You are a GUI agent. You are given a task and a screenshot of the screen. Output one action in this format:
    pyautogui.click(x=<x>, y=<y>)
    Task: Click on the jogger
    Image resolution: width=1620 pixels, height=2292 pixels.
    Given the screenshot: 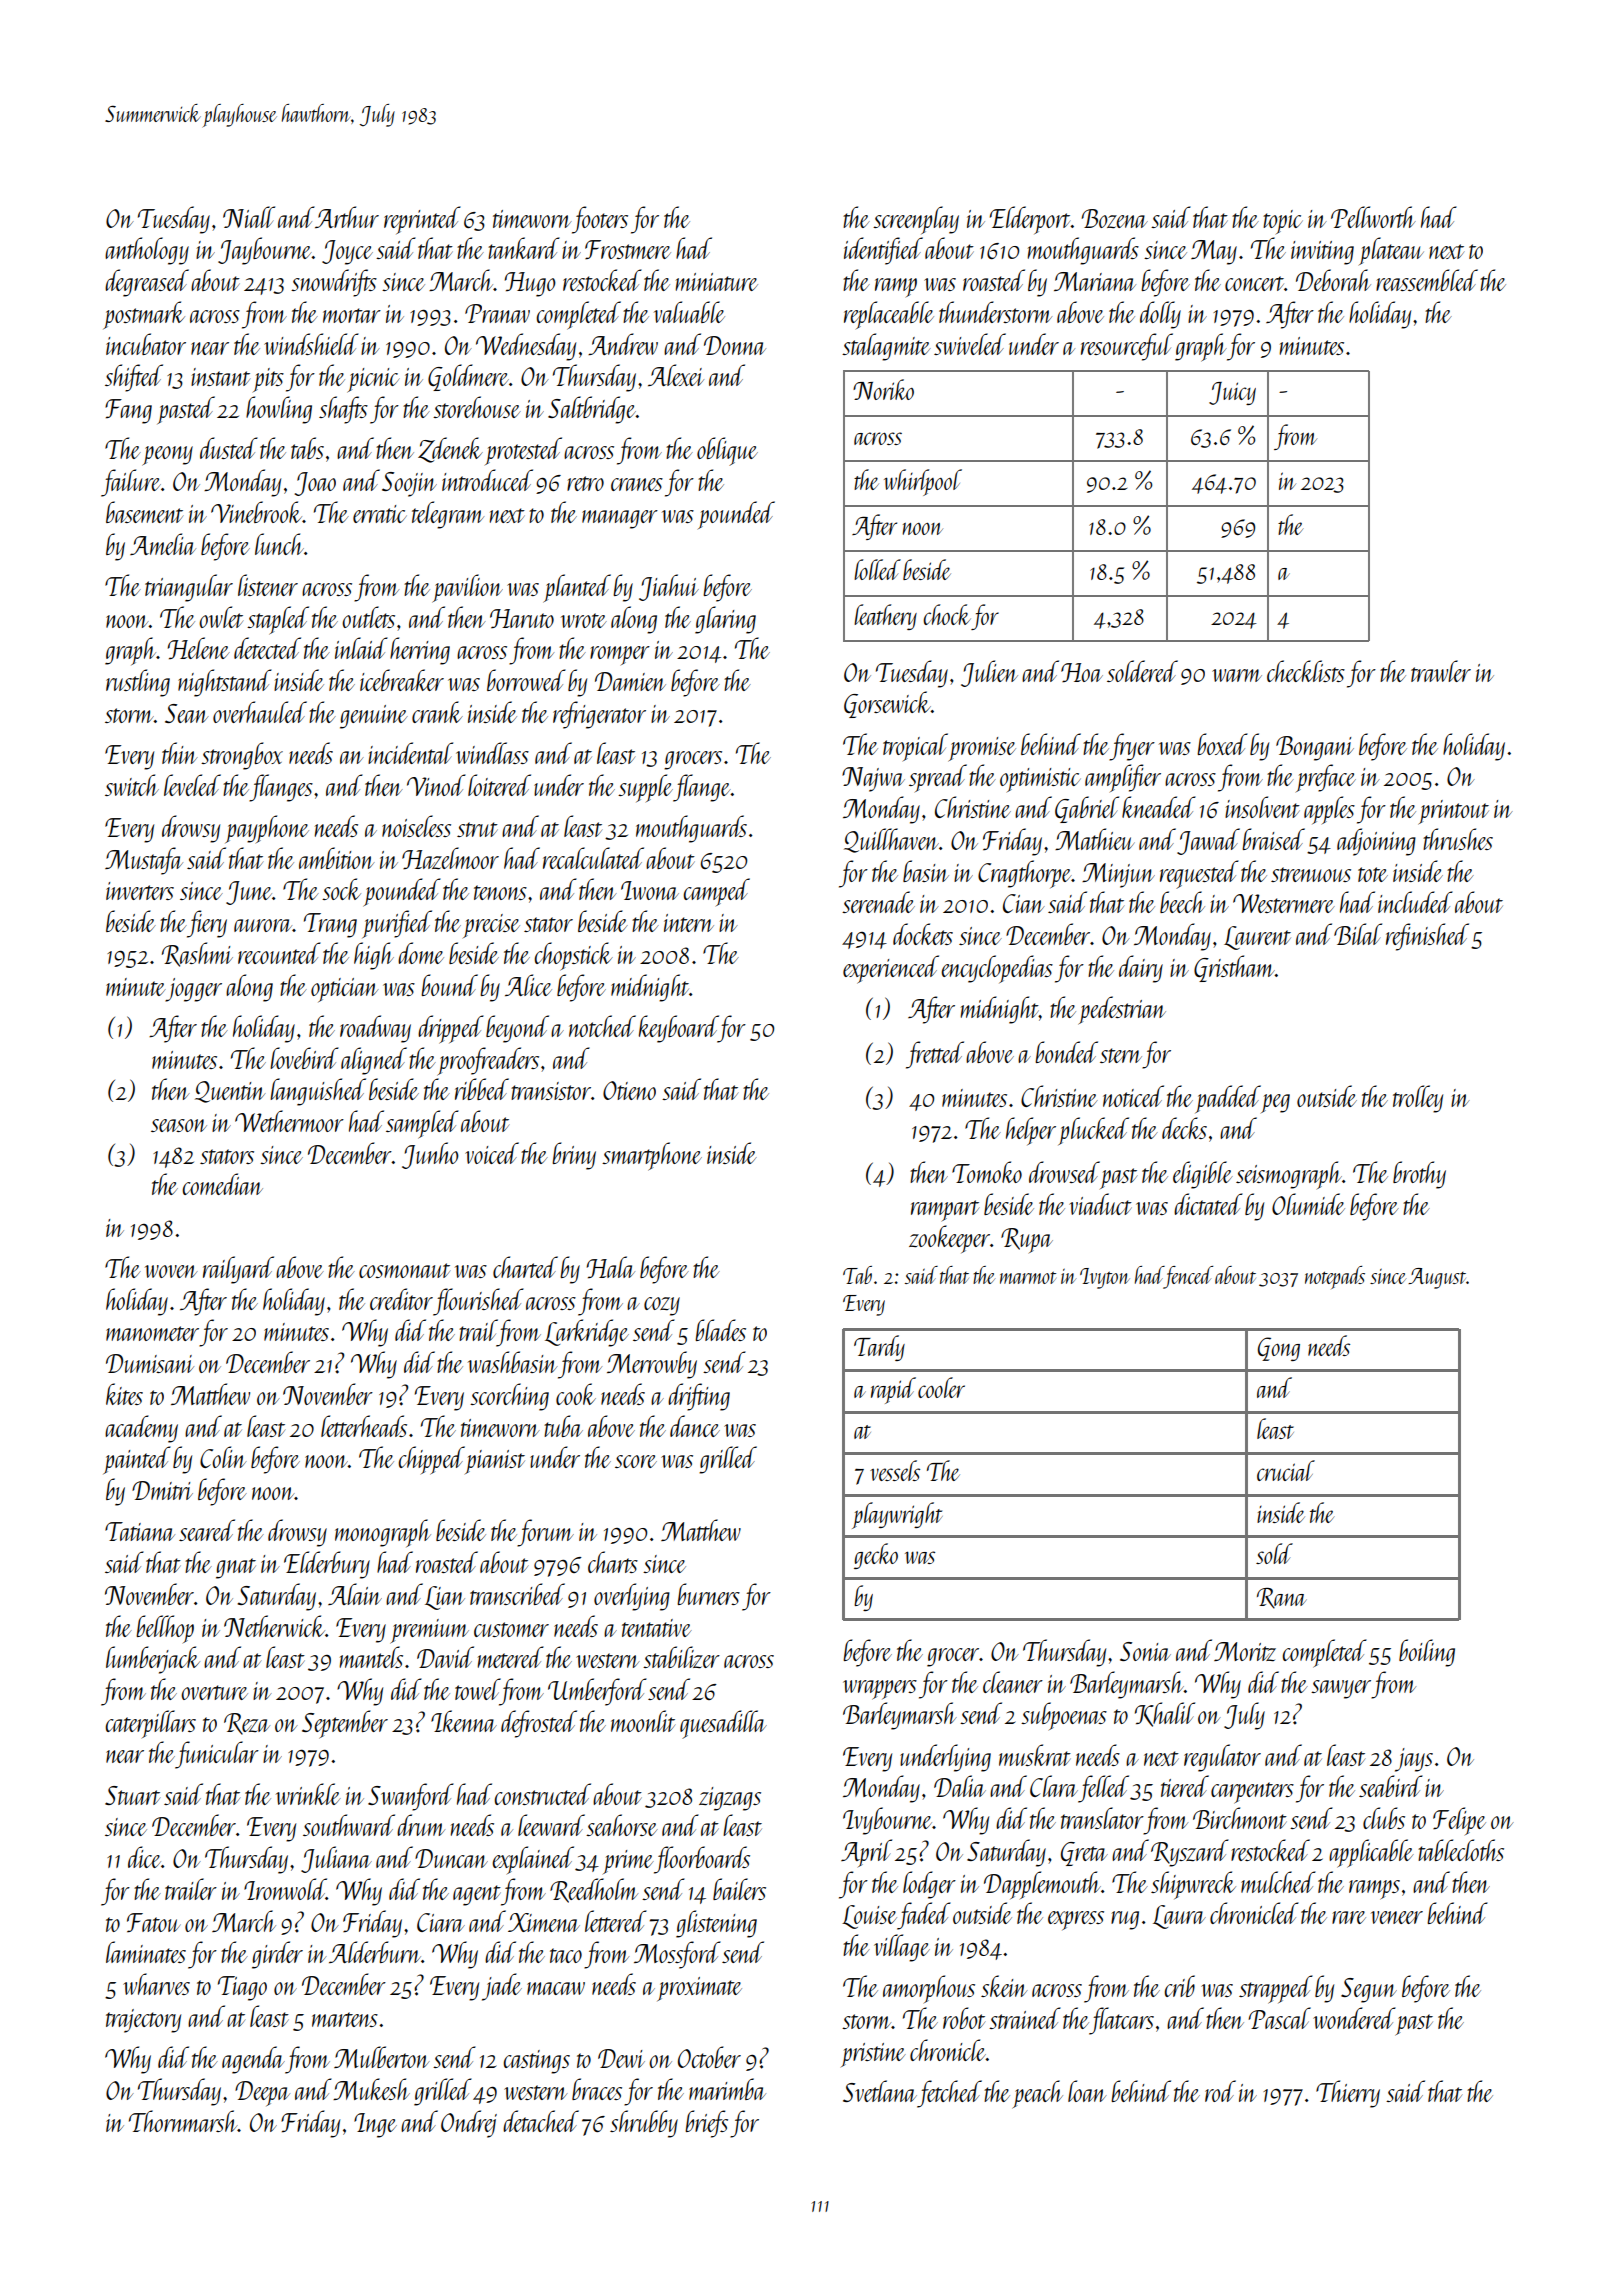 What is the action you would take?
    pyautogui.click(x=194, y=990)
